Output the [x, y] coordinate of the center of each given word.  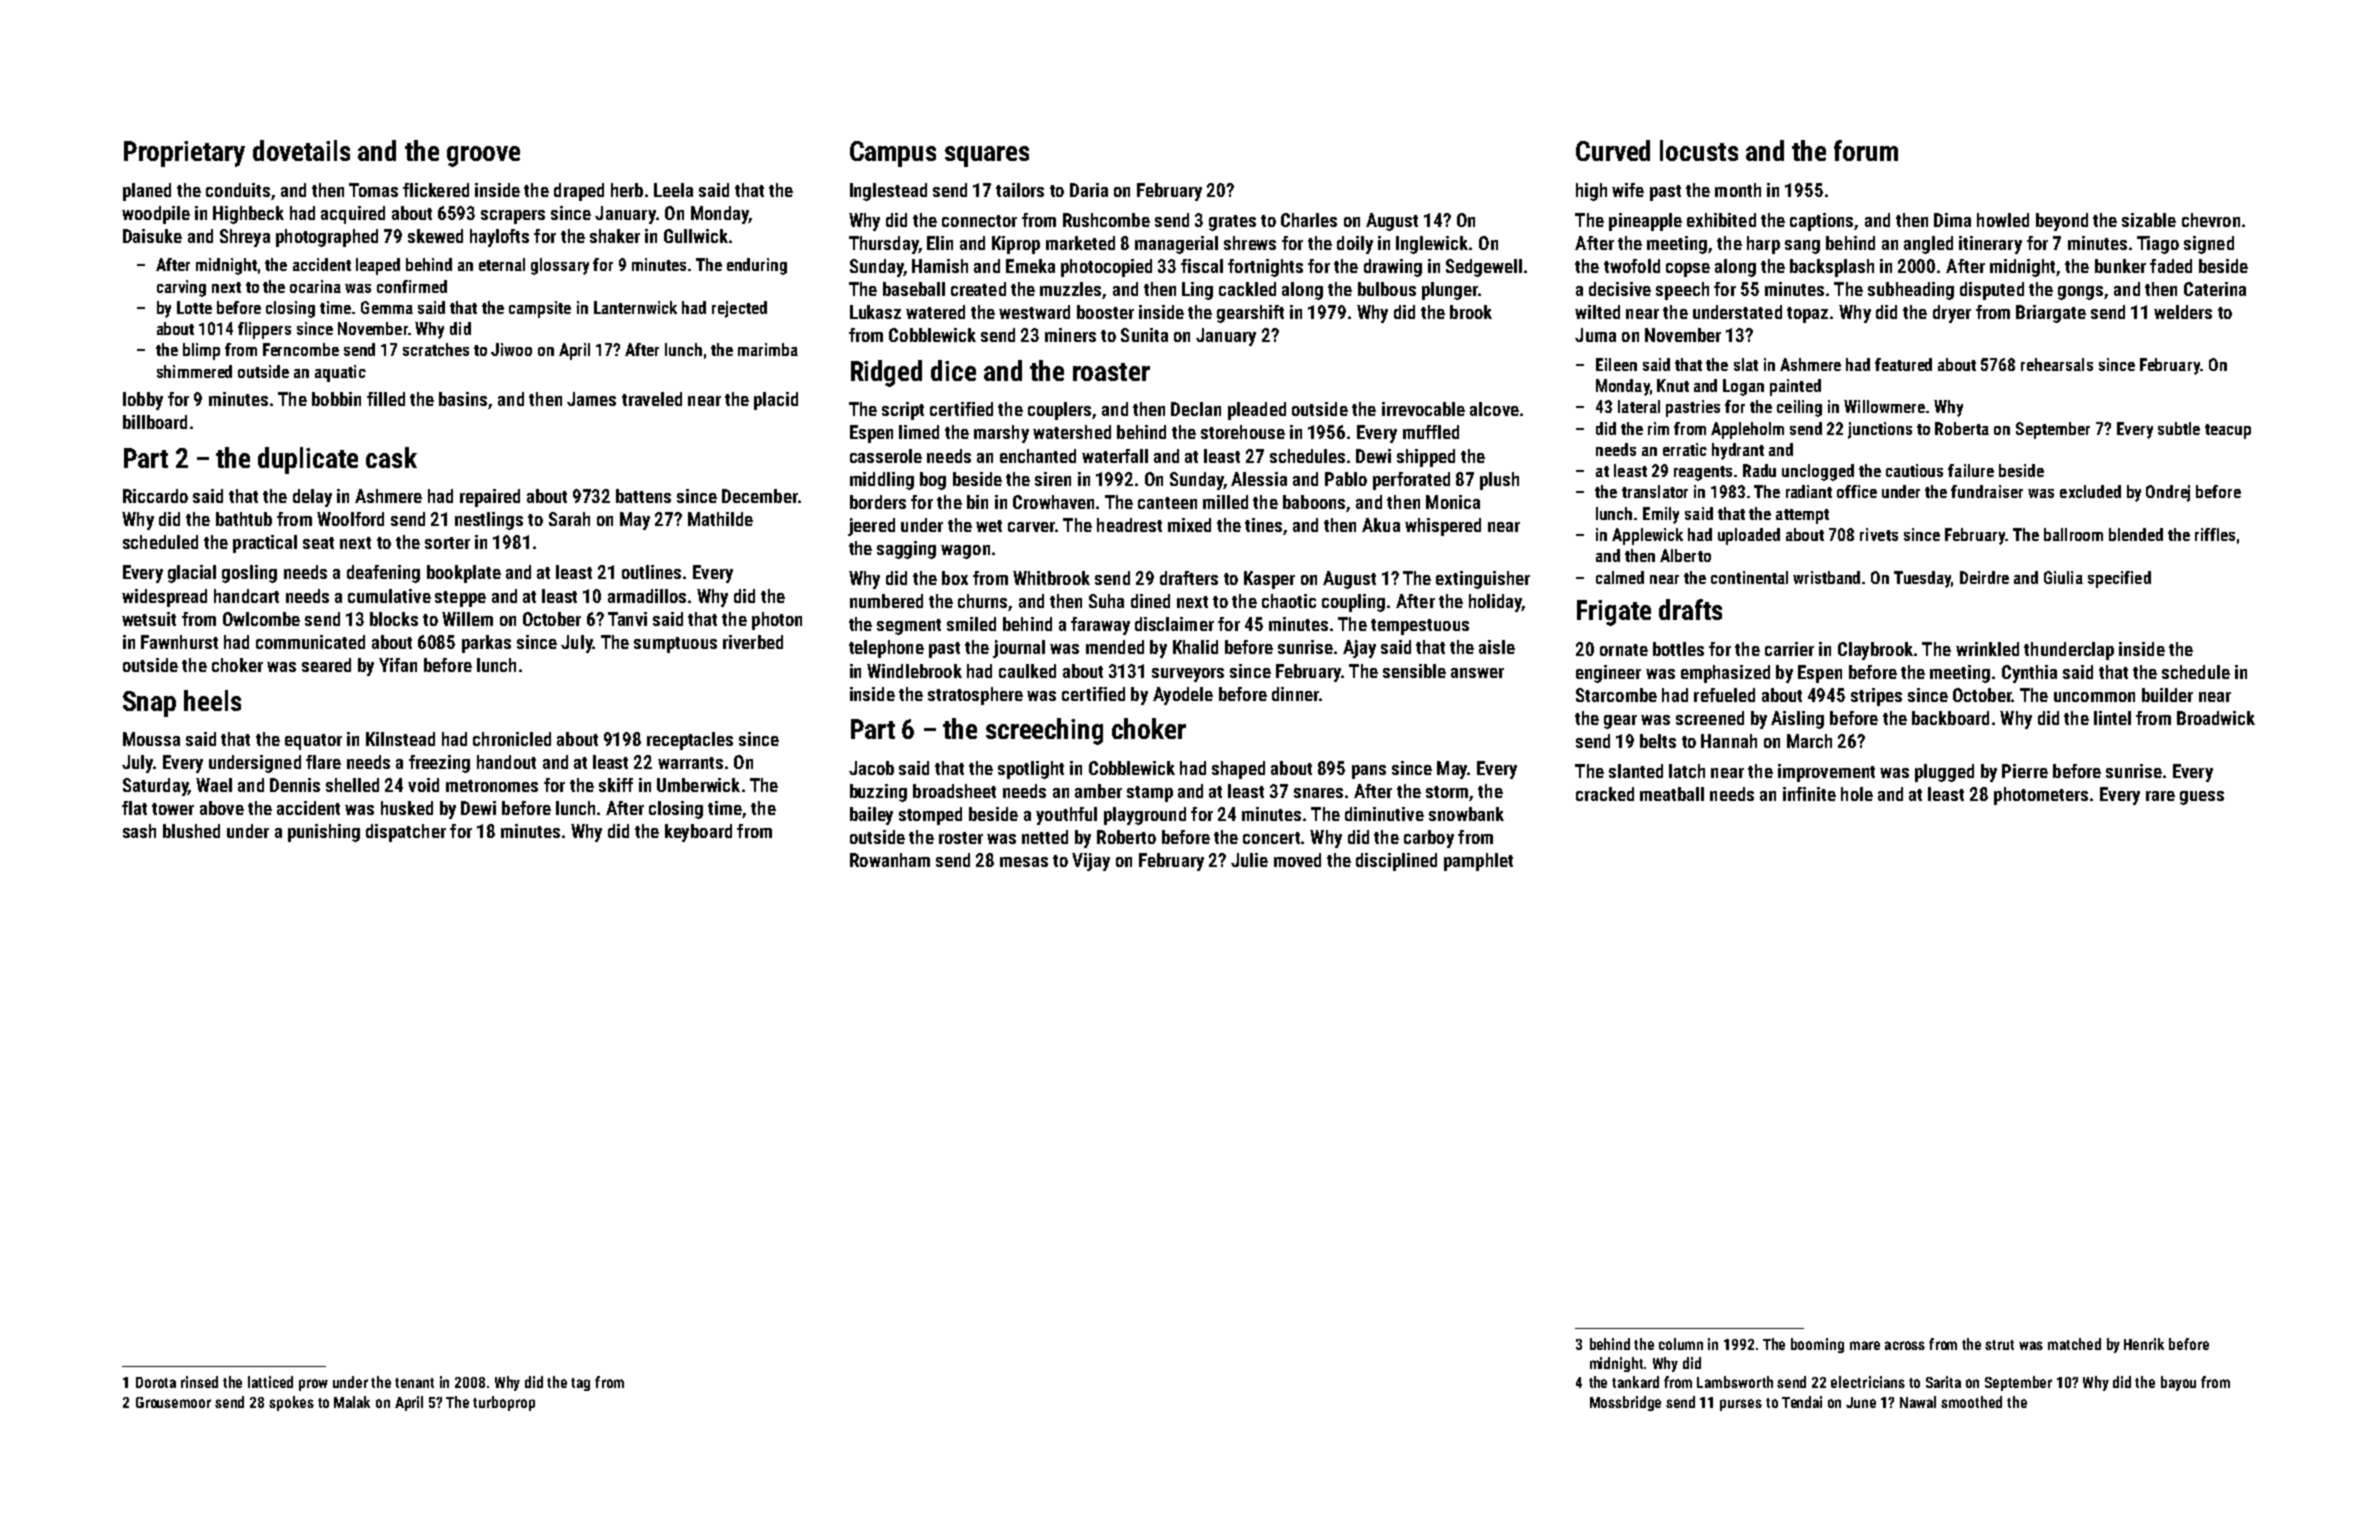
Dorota [156, 1382]
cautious [1914, 470]
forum [1866, 150]
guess [2202, 798]
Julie [1249, 860]
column [1681, 1344]
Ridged [886, 373]
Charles [1309, 220]
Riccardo [155, 496]
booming [1817, 1345]
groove [483, 156]
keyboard [698, 833]
